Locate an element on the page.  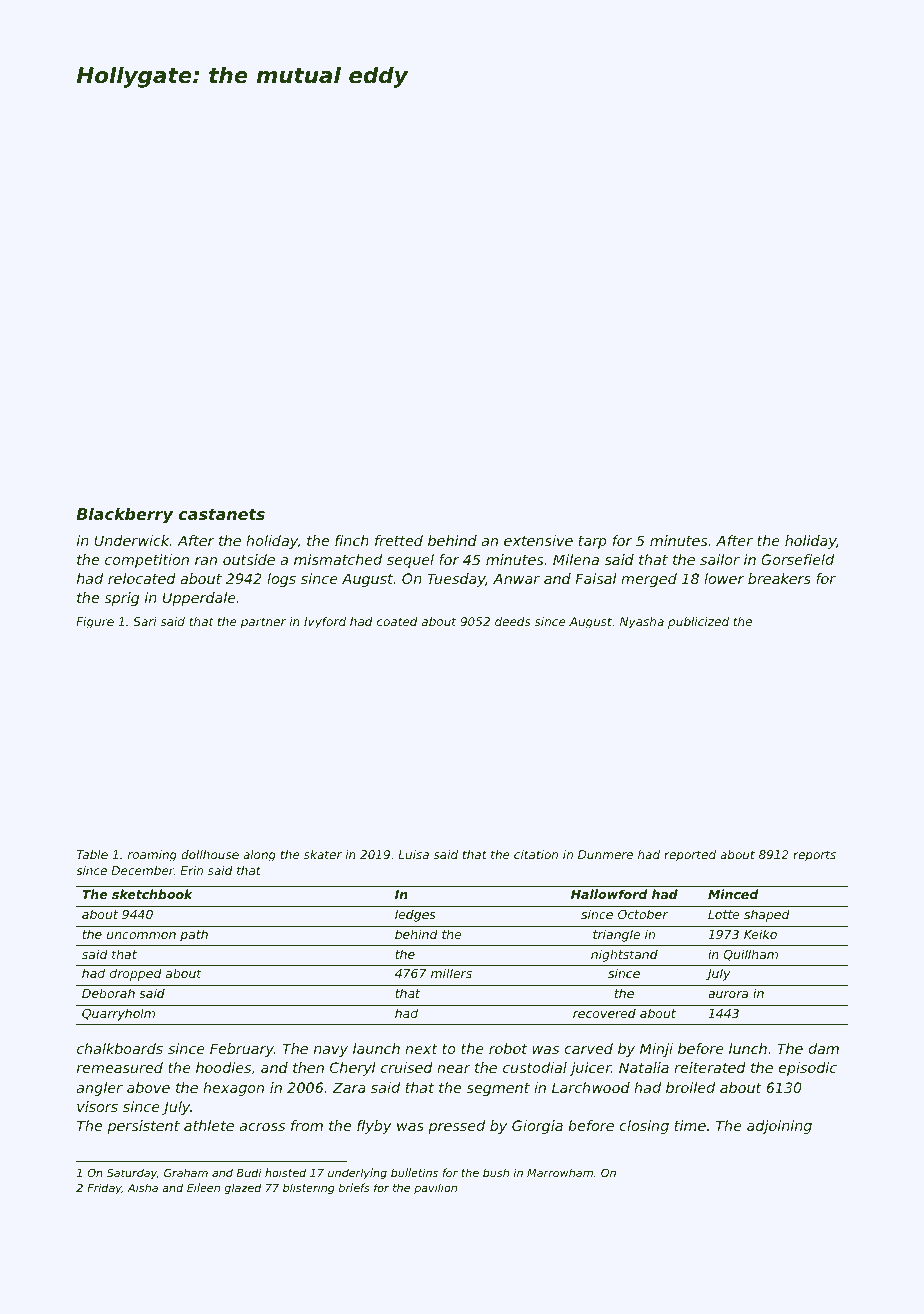
relocated is located at coordinates (142, 578).
